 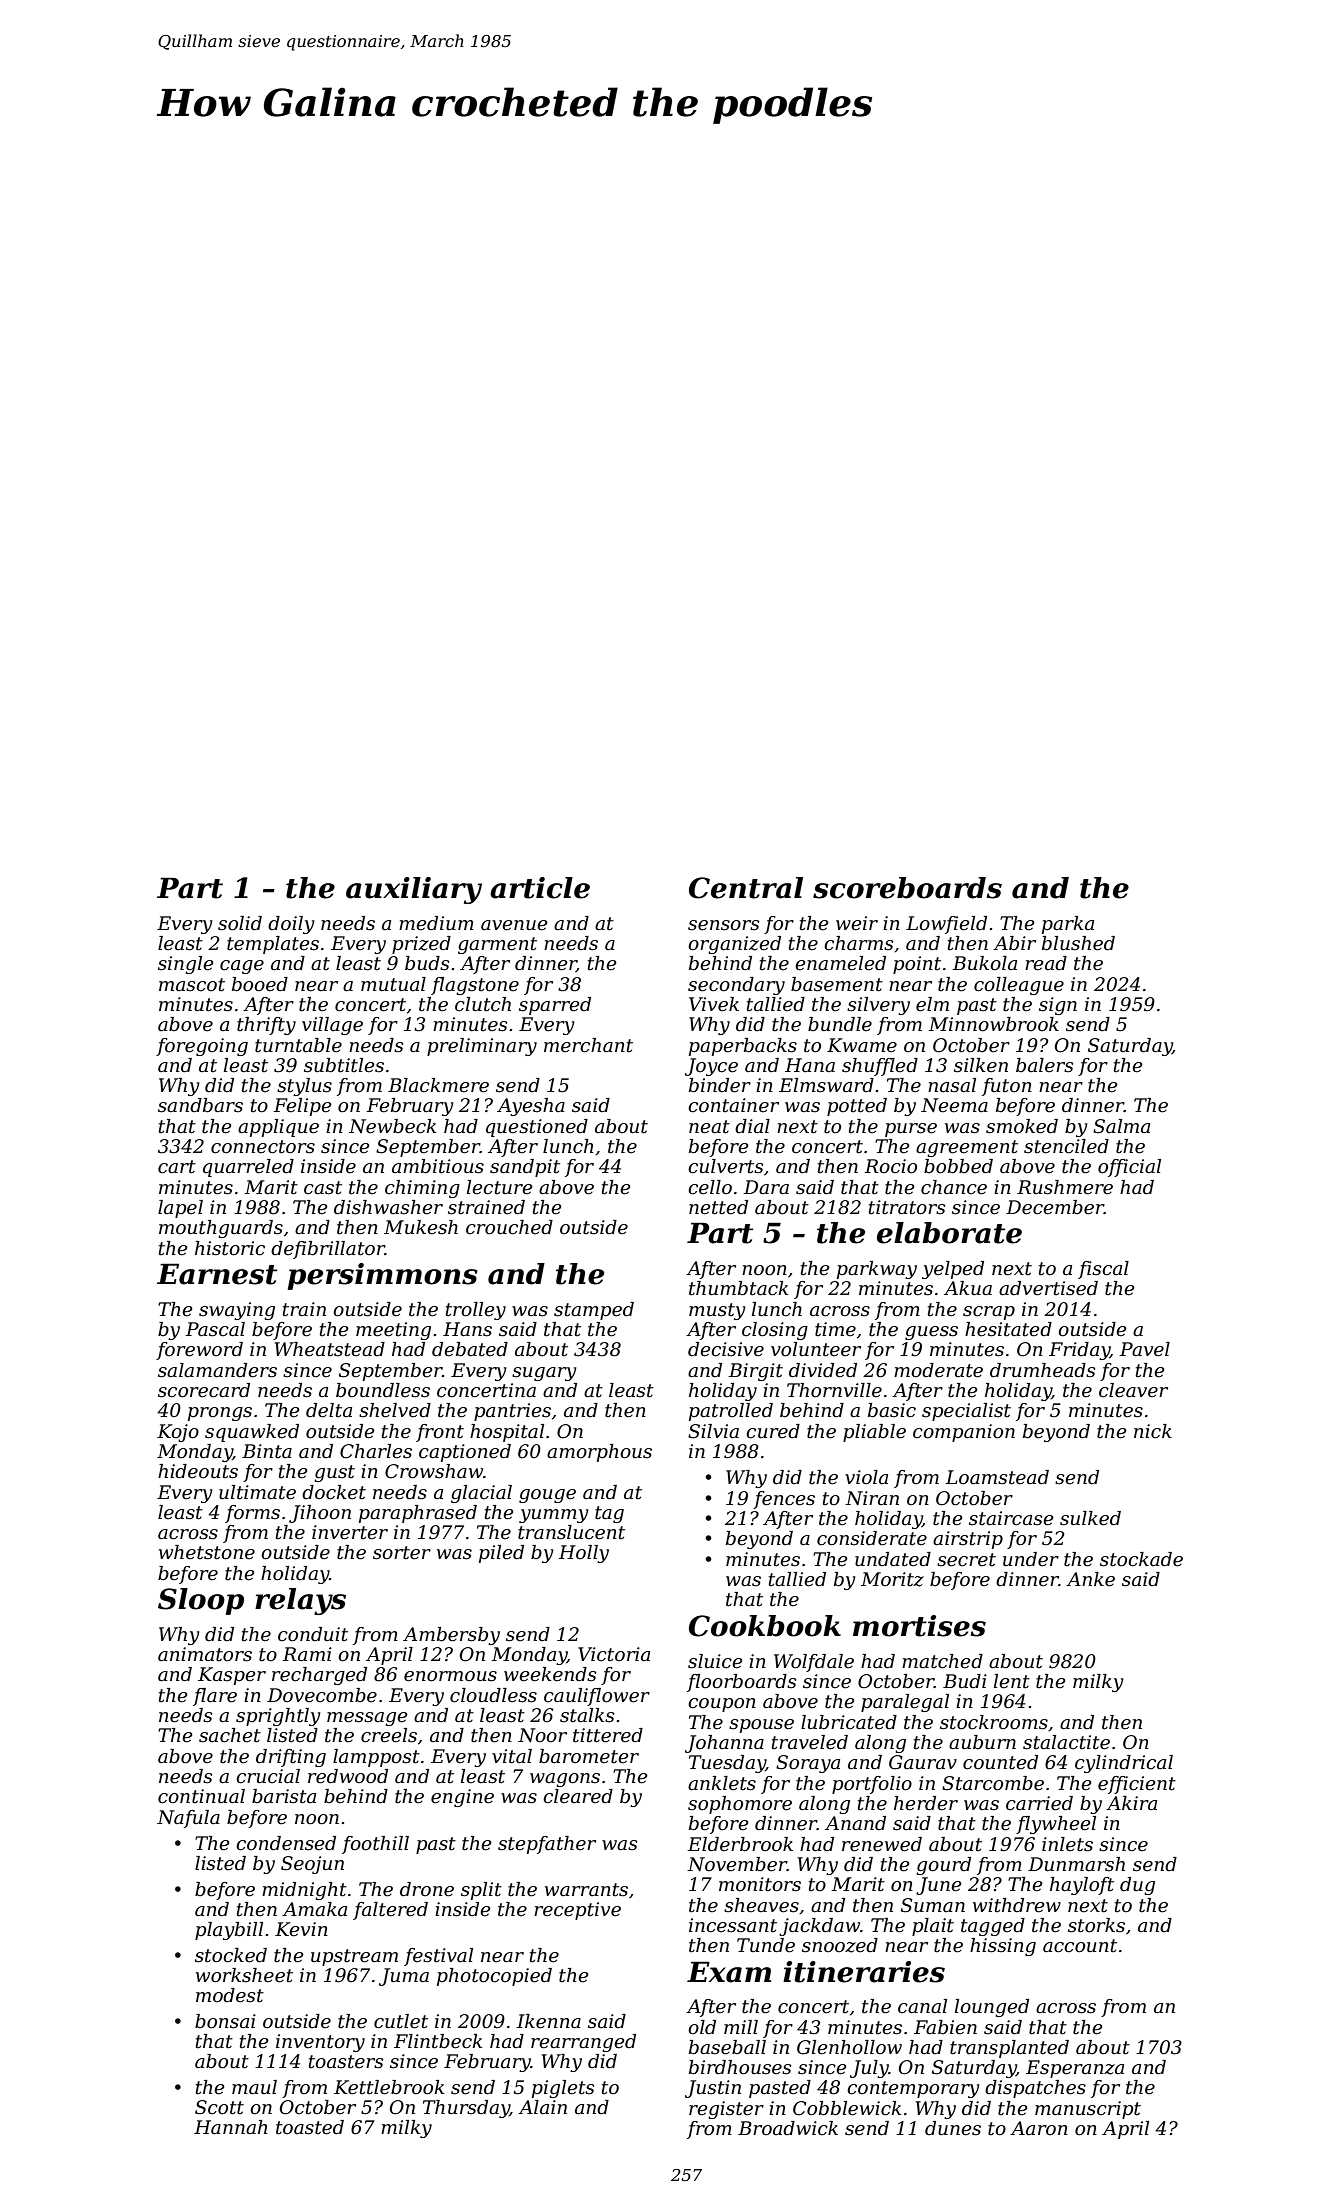 I want to click on relays, so click(x=300, y=1601).
